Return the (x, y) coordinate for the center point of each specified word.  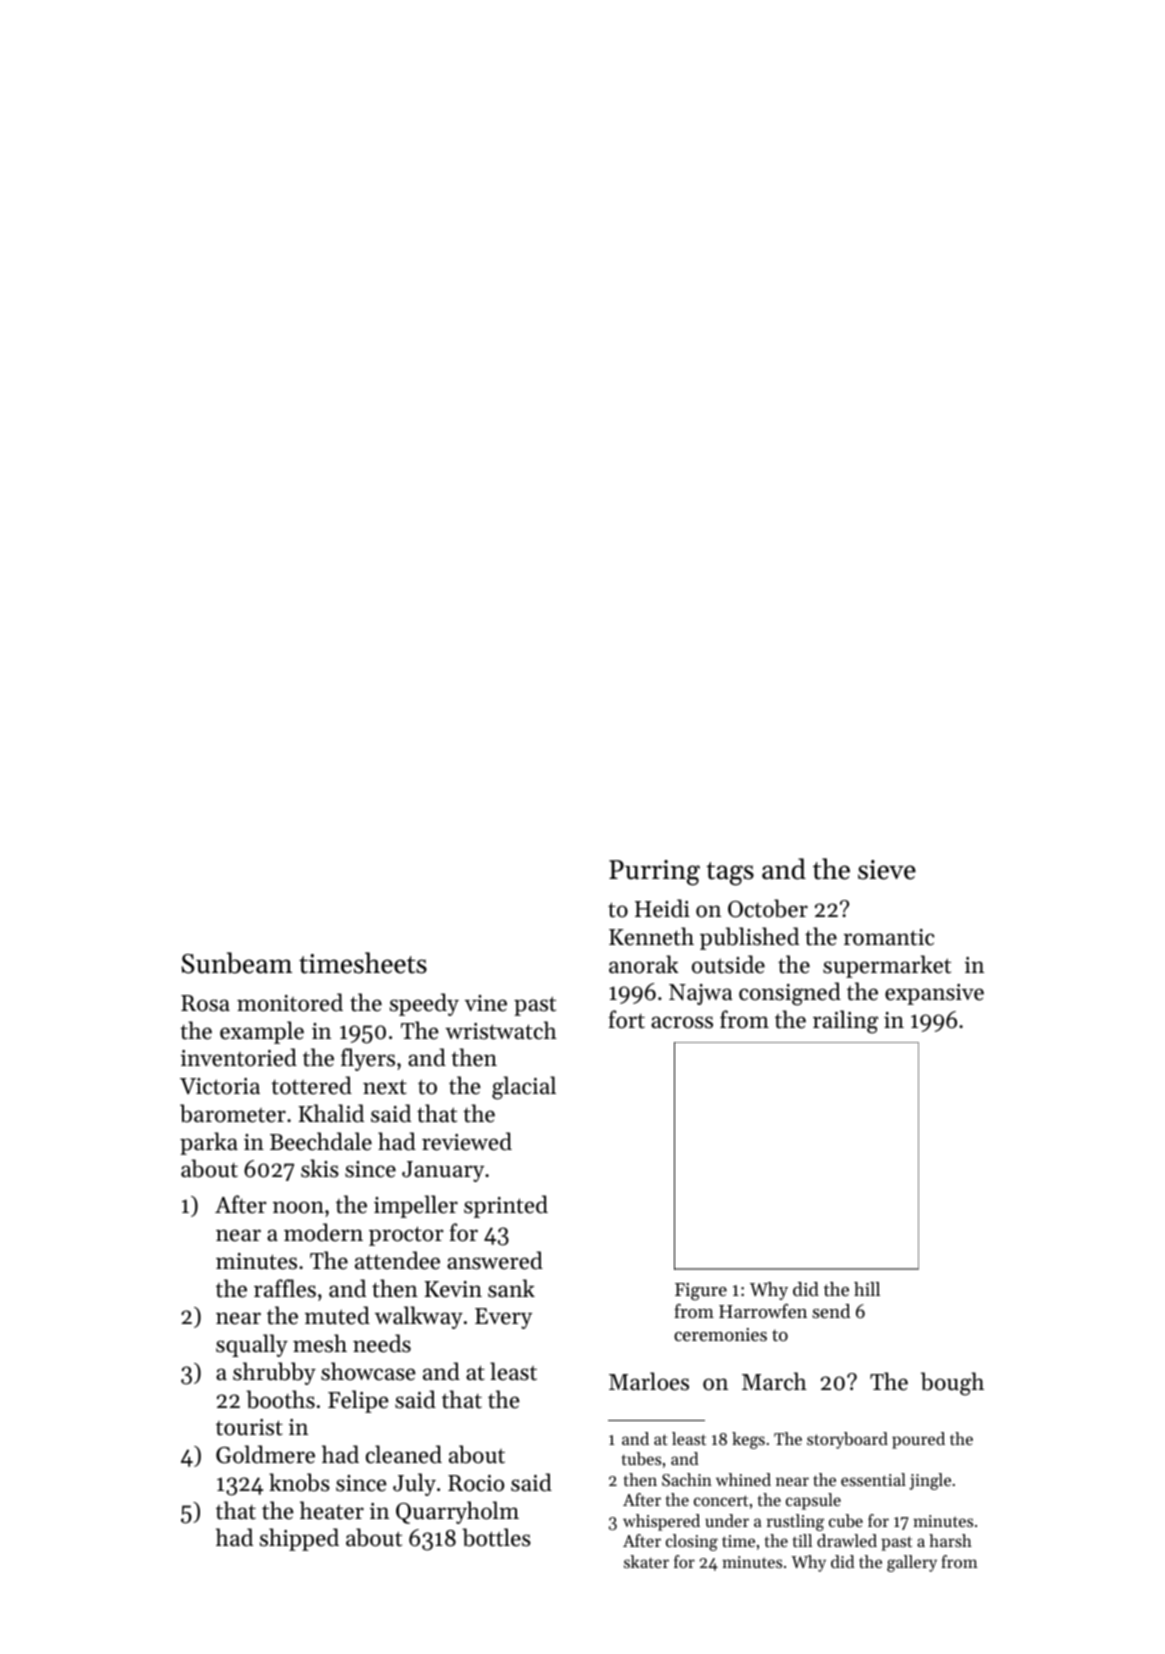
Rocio (476, 1483)
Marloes (649, 1381)
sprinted (506, 1206)
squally (252, 1345)
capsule (813, 1501)
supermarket (887, 966)
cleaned (404, 1454)
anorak (644, 964)
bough (952, 1384)
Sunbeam (237, 963)
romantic (889, 937)
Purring (654, 873)
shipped (299, 1539)
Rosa (205, 1003)
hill (867, 1289)
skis (320, 1168)
